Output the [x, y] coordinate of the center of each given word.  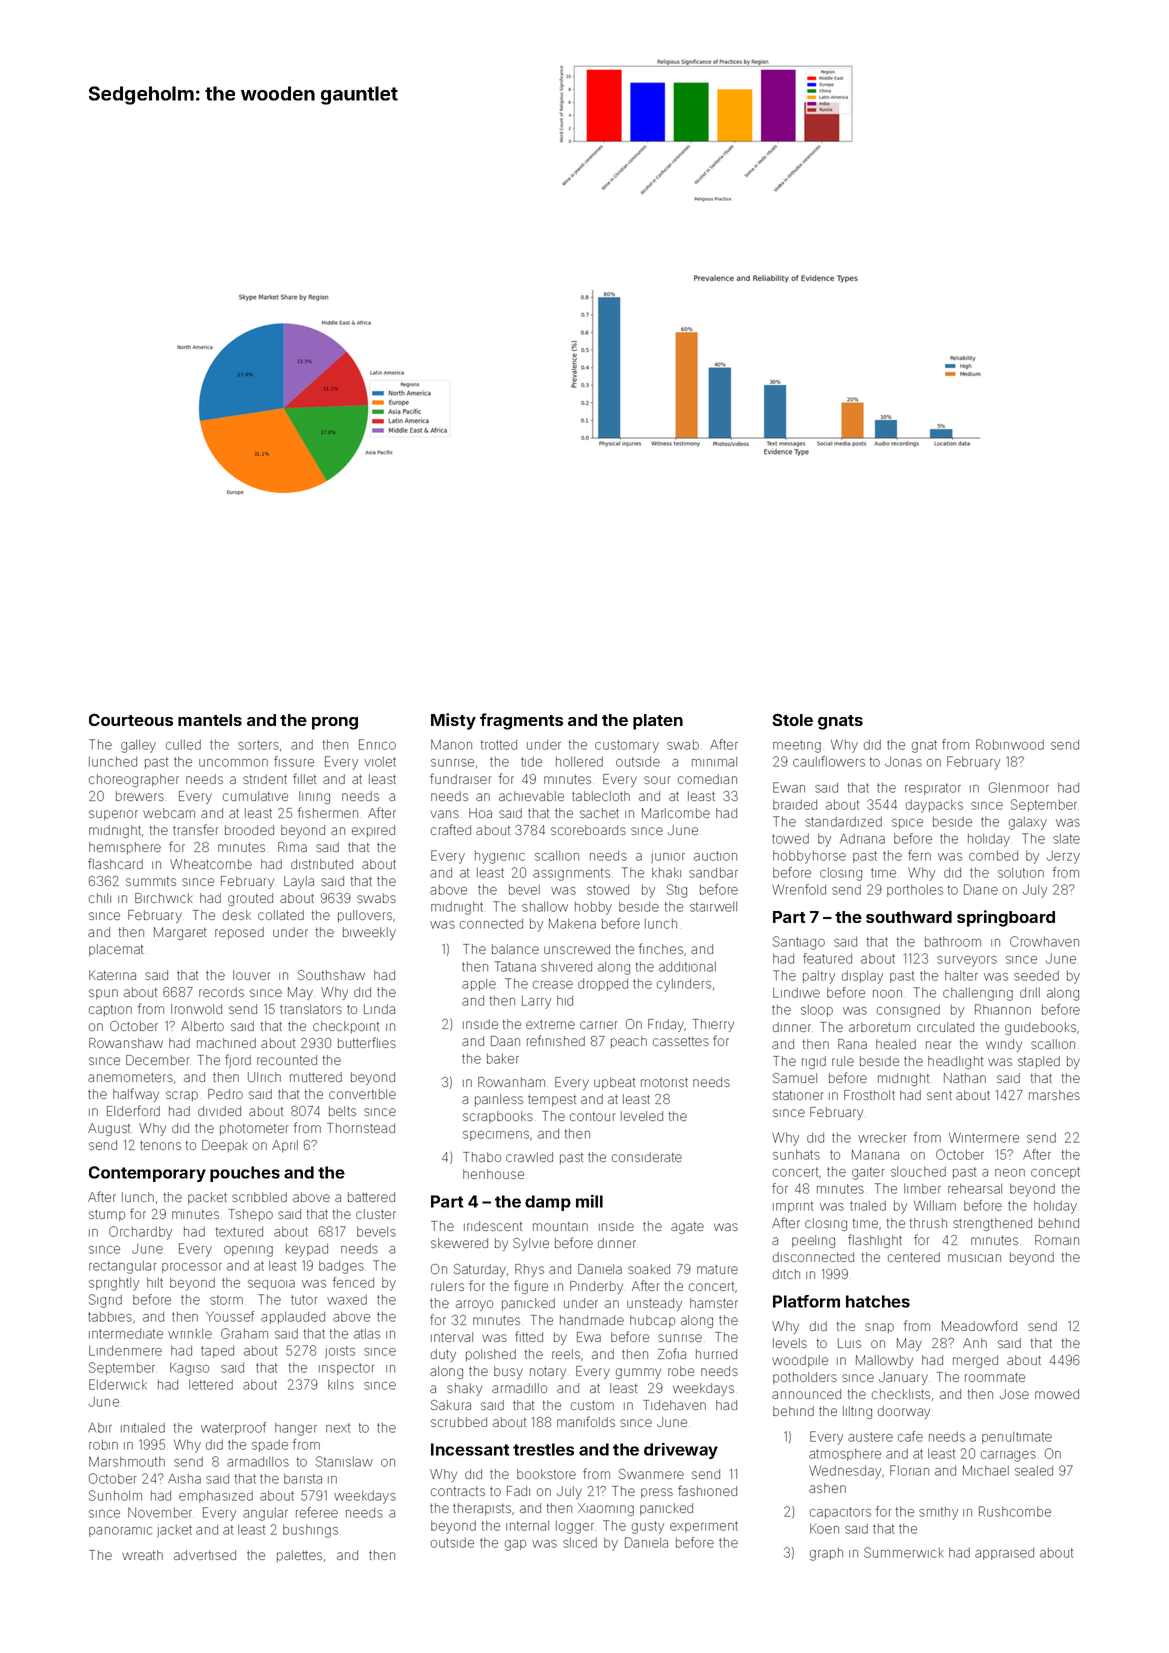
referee [317, 1512]
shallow [545, 907]
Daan [505, 1041]
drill [1030, 993]
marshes [1054, 1095]
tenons [160, 1145]
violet [380, 762]
